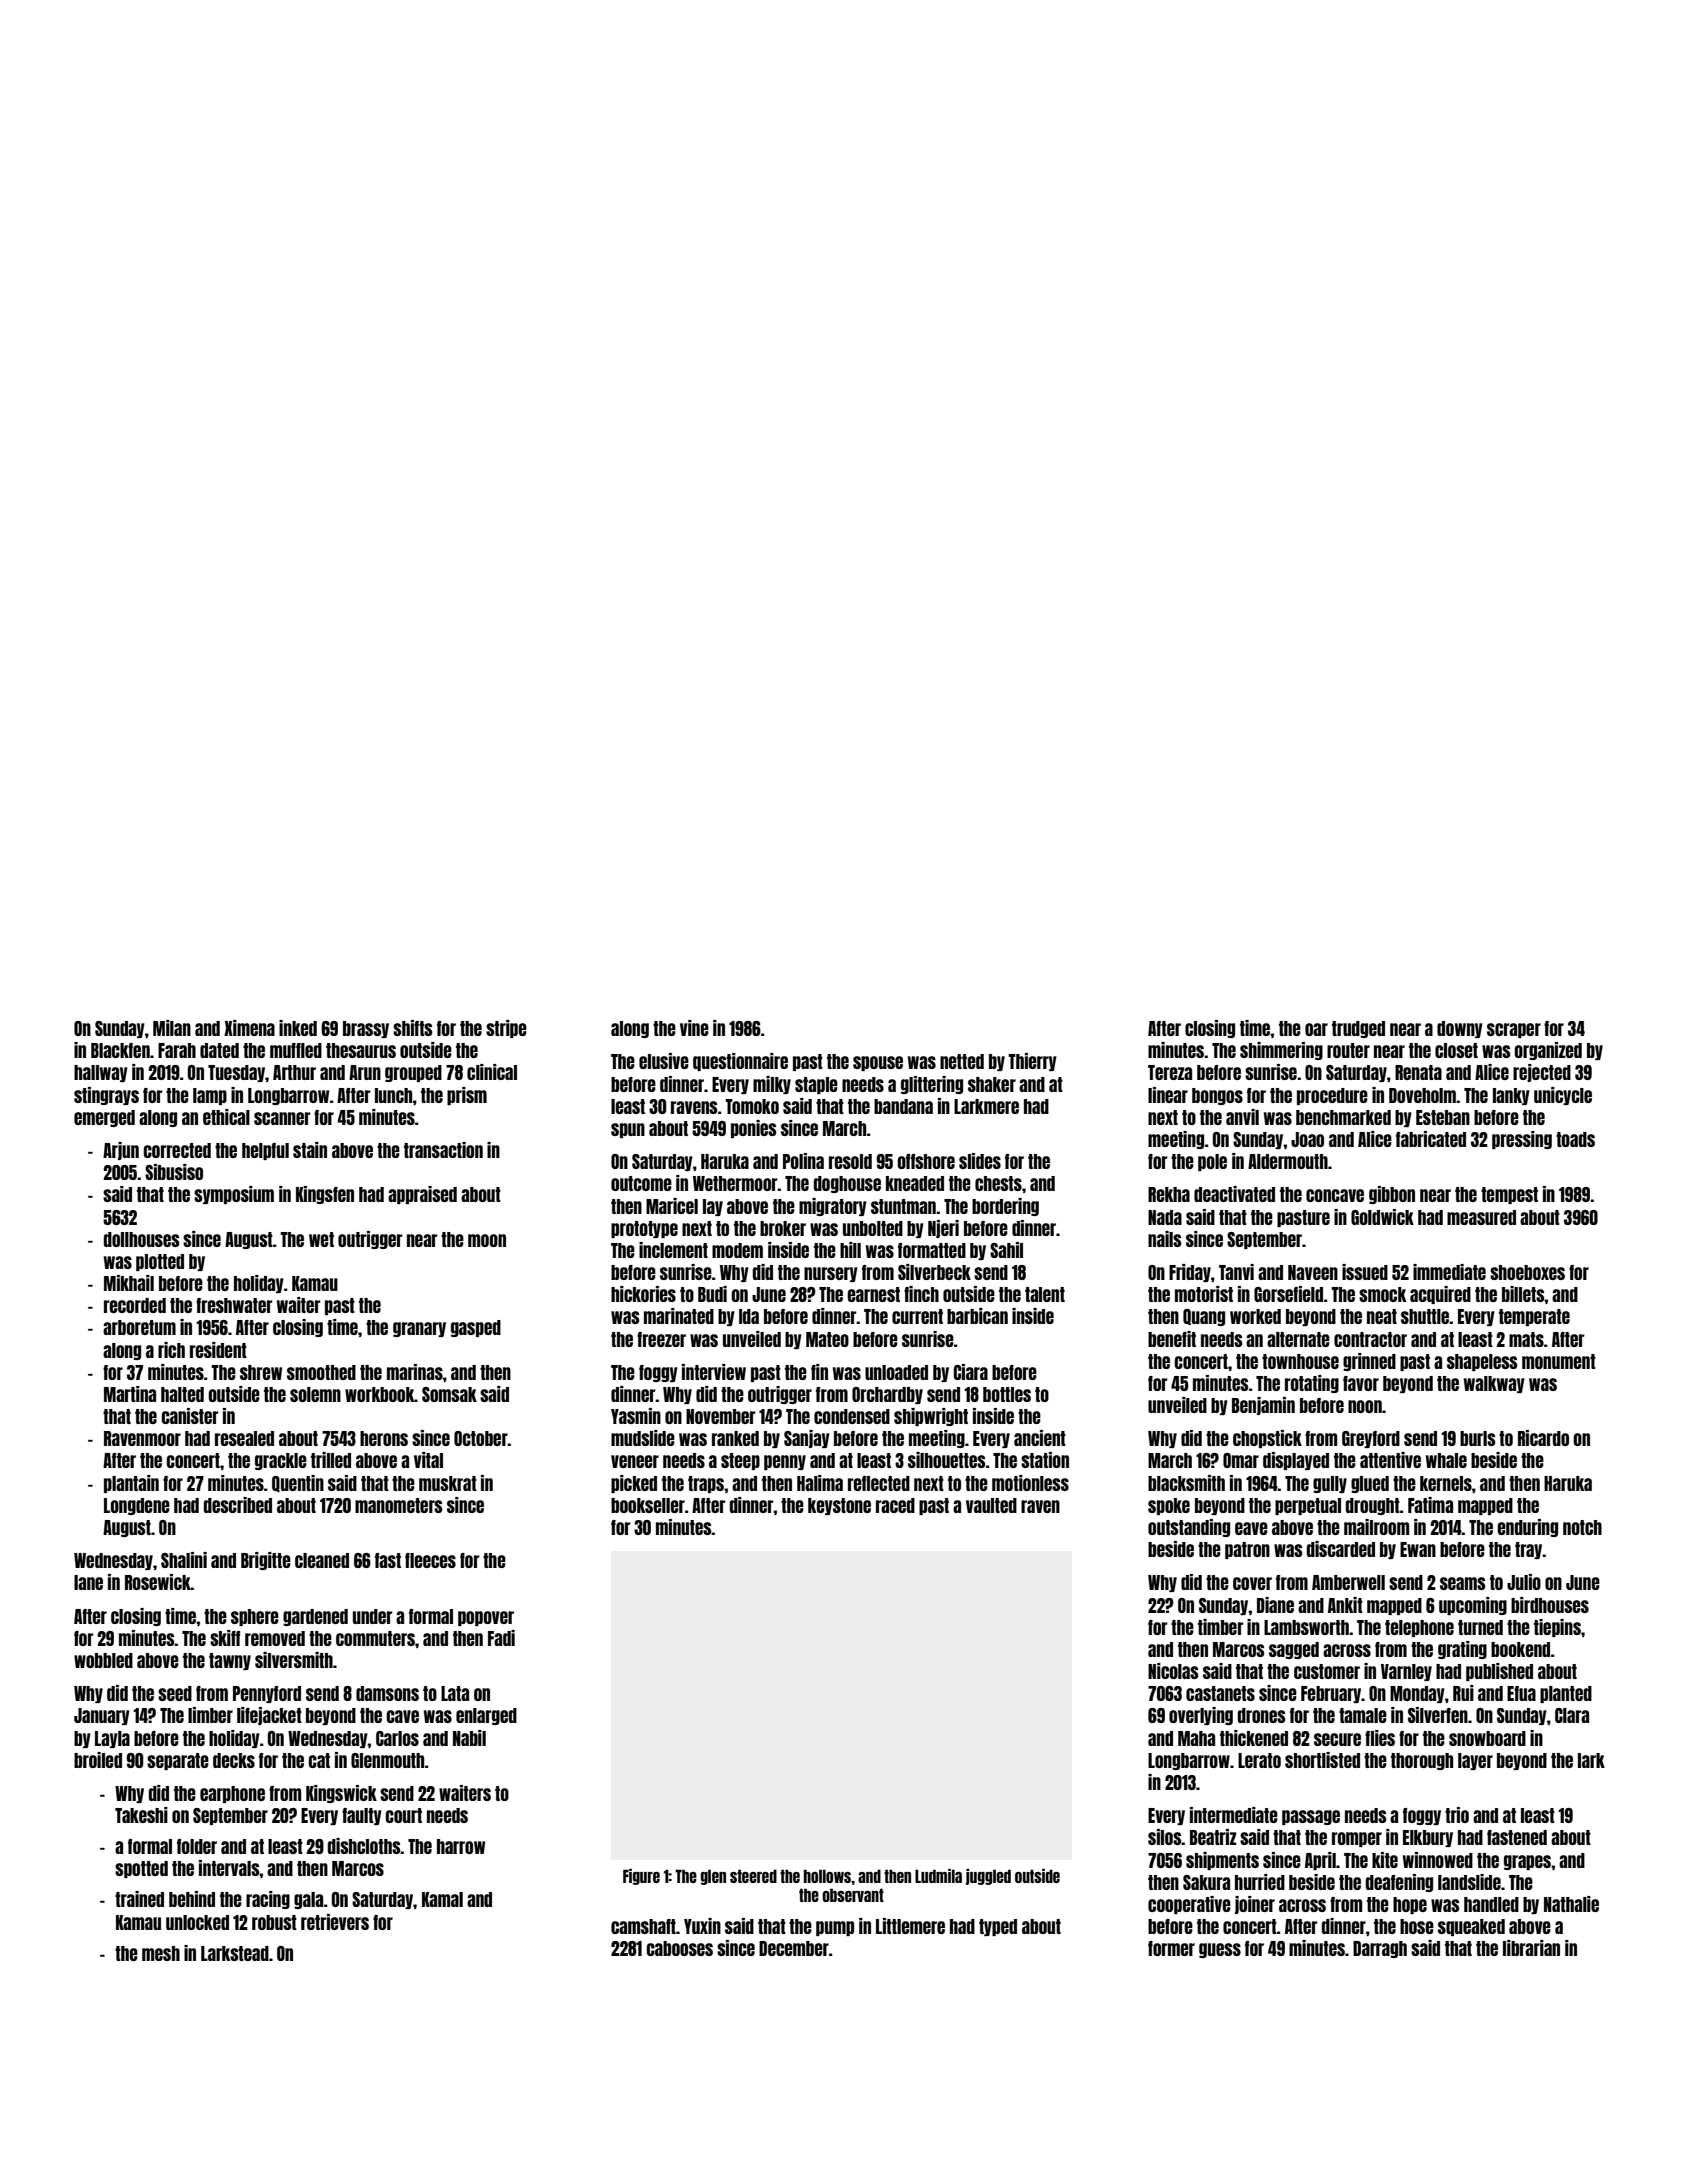 This screenshot has width=1683, height=2178. Describe the element at coordinates (161, 1953) in the screenshot. I see `mesh` at that location.
